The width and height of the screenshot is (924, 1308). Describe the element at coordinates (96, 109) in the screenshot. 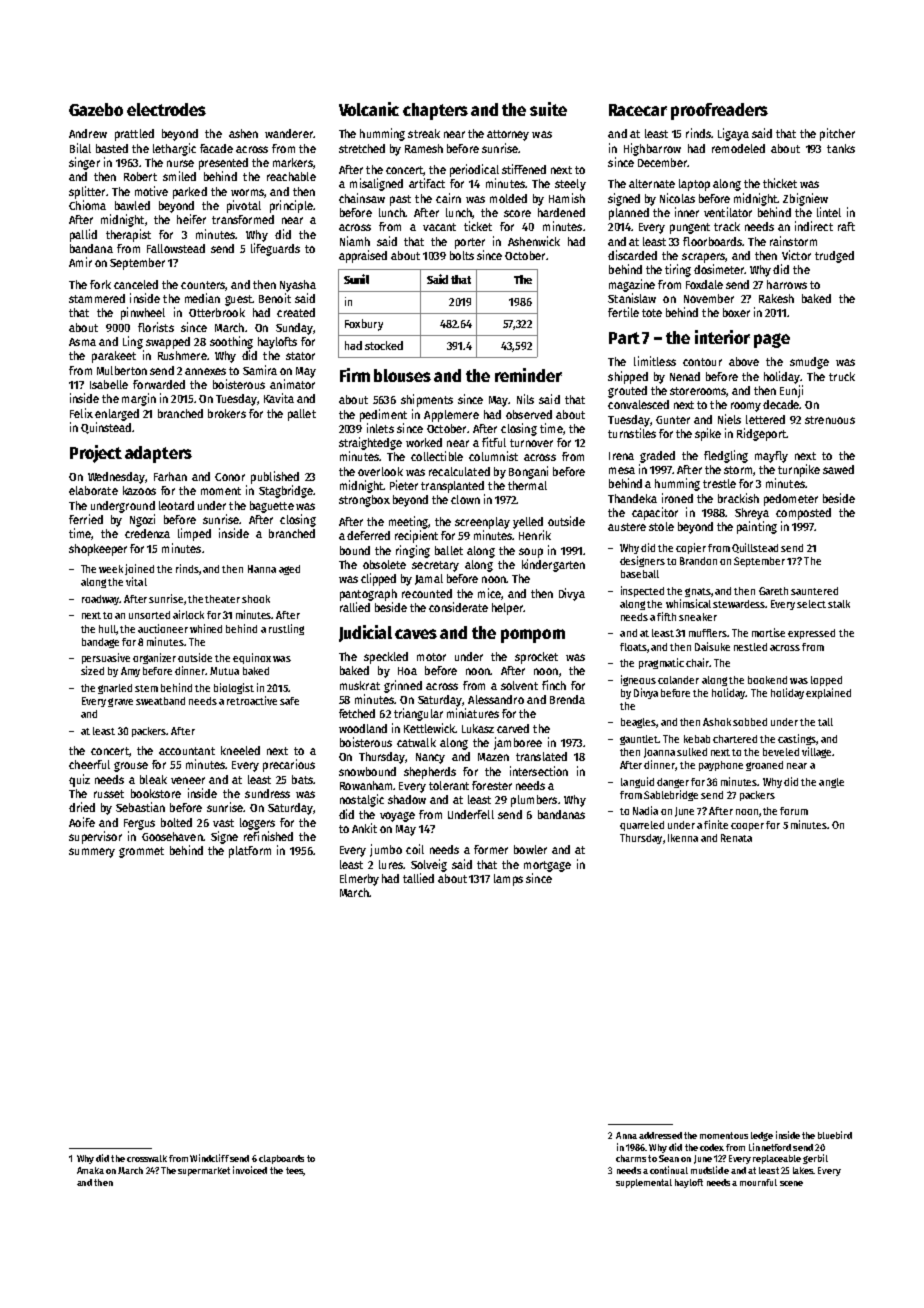

I see `Gazebo` at that location.
